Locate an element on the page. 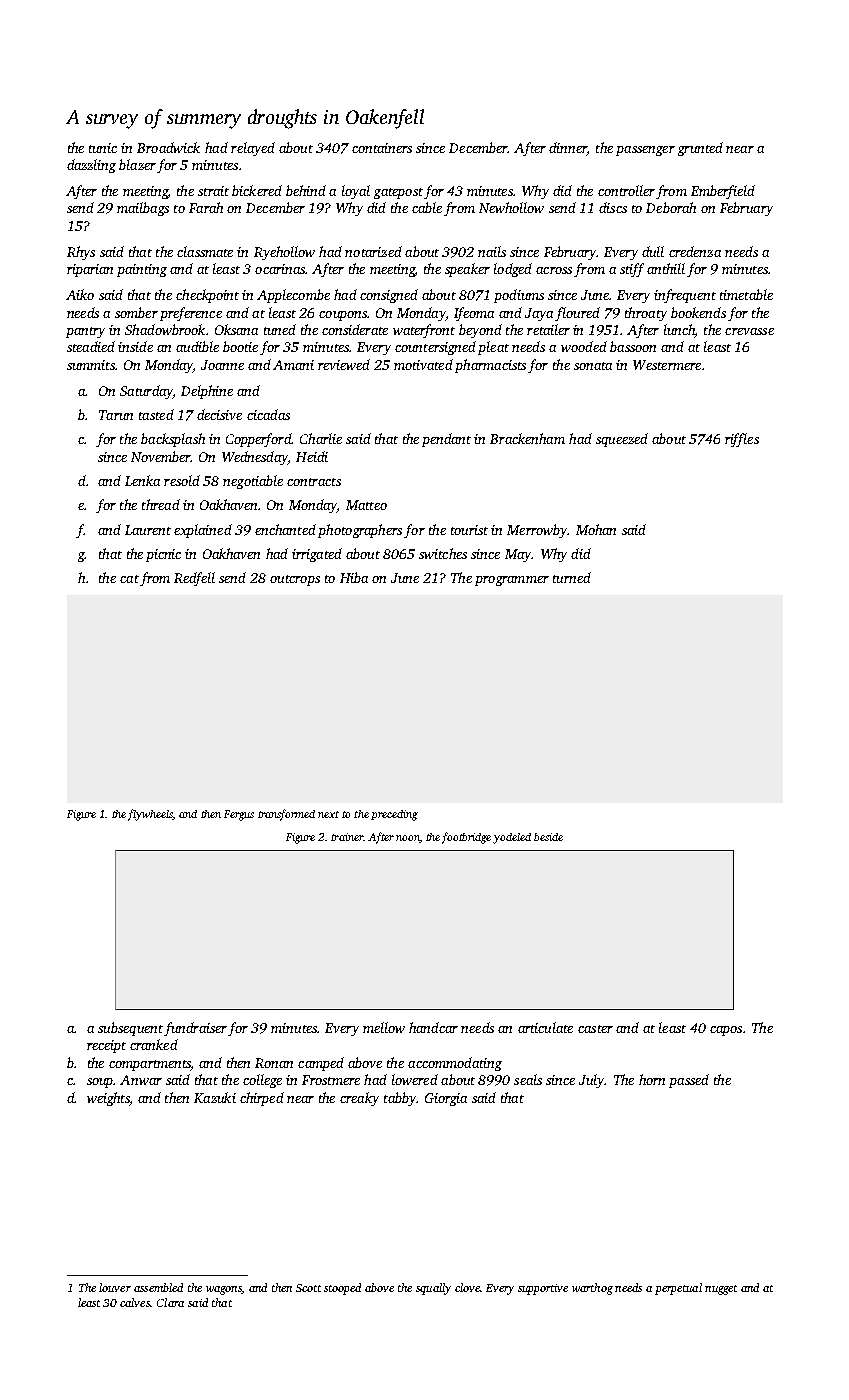 Image resolution: width=849 pixels, height=1400 pixels. turned is located at coordinates (572, 577).
